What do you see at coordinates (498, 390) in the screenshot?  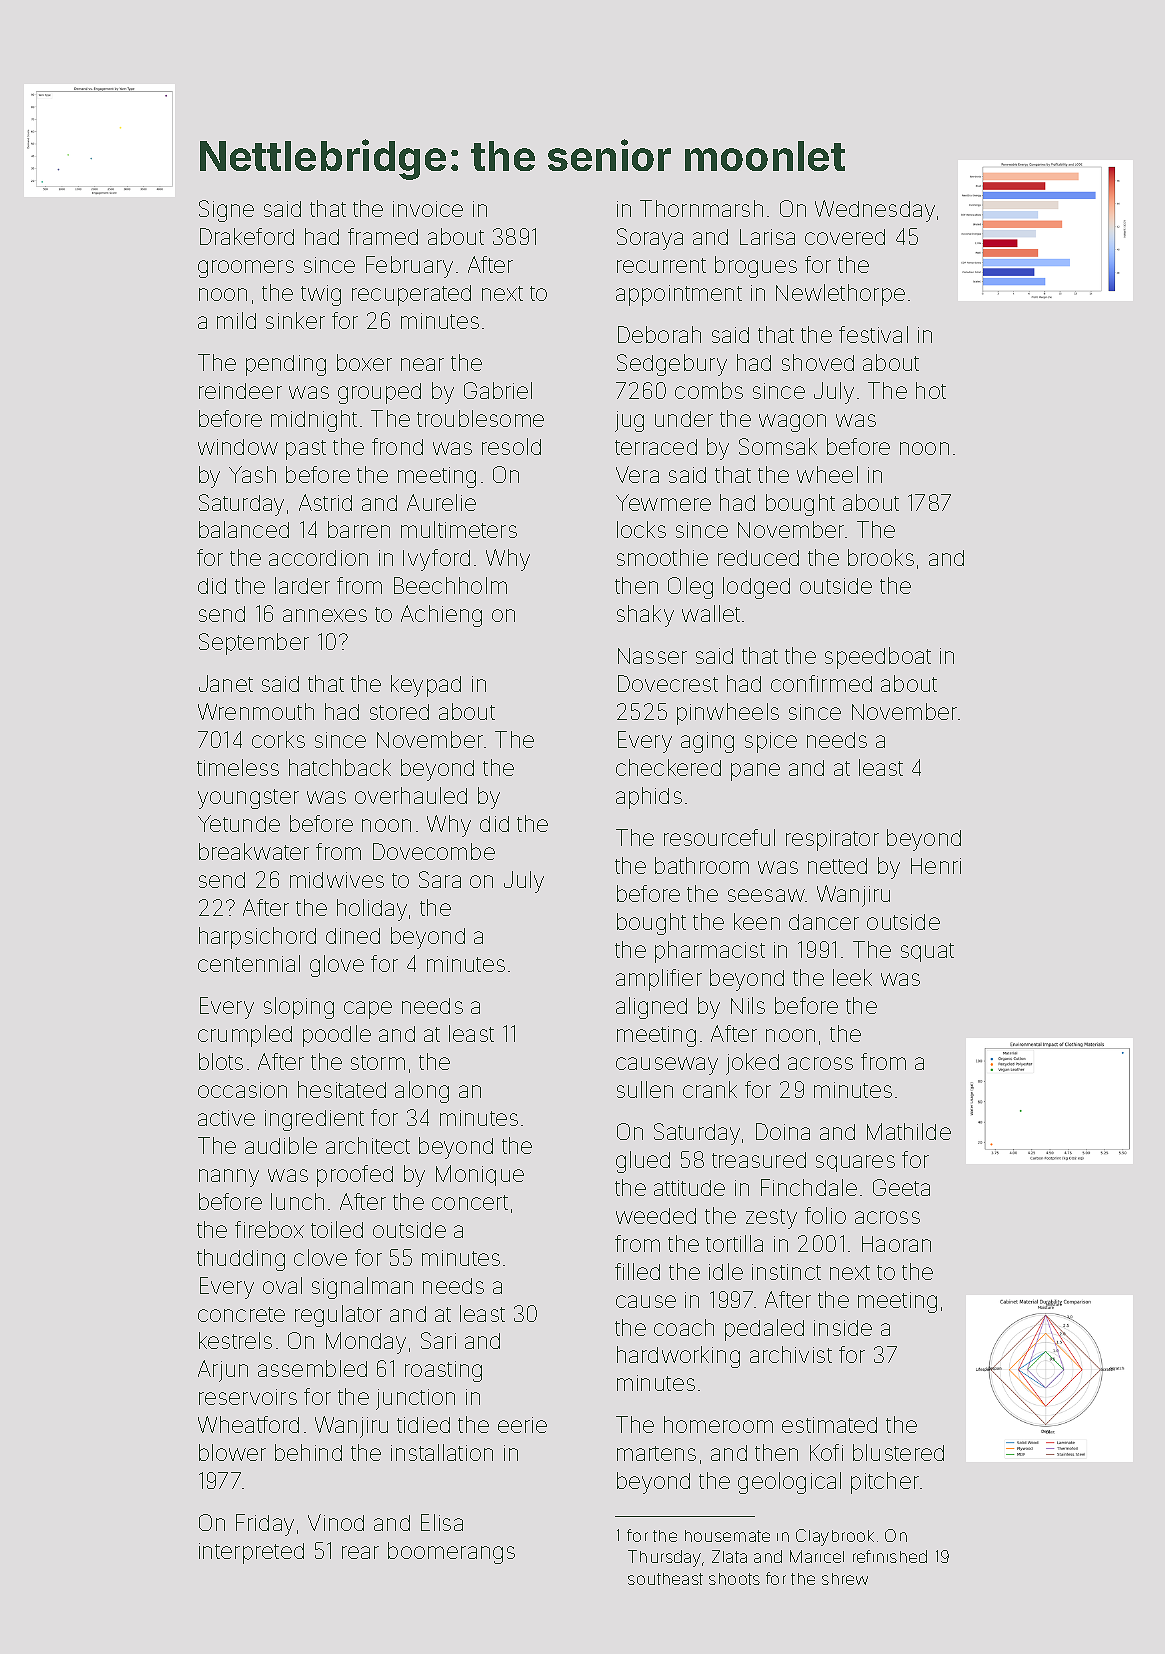 I see `Gabriel` at bounding box center [498, 390].
